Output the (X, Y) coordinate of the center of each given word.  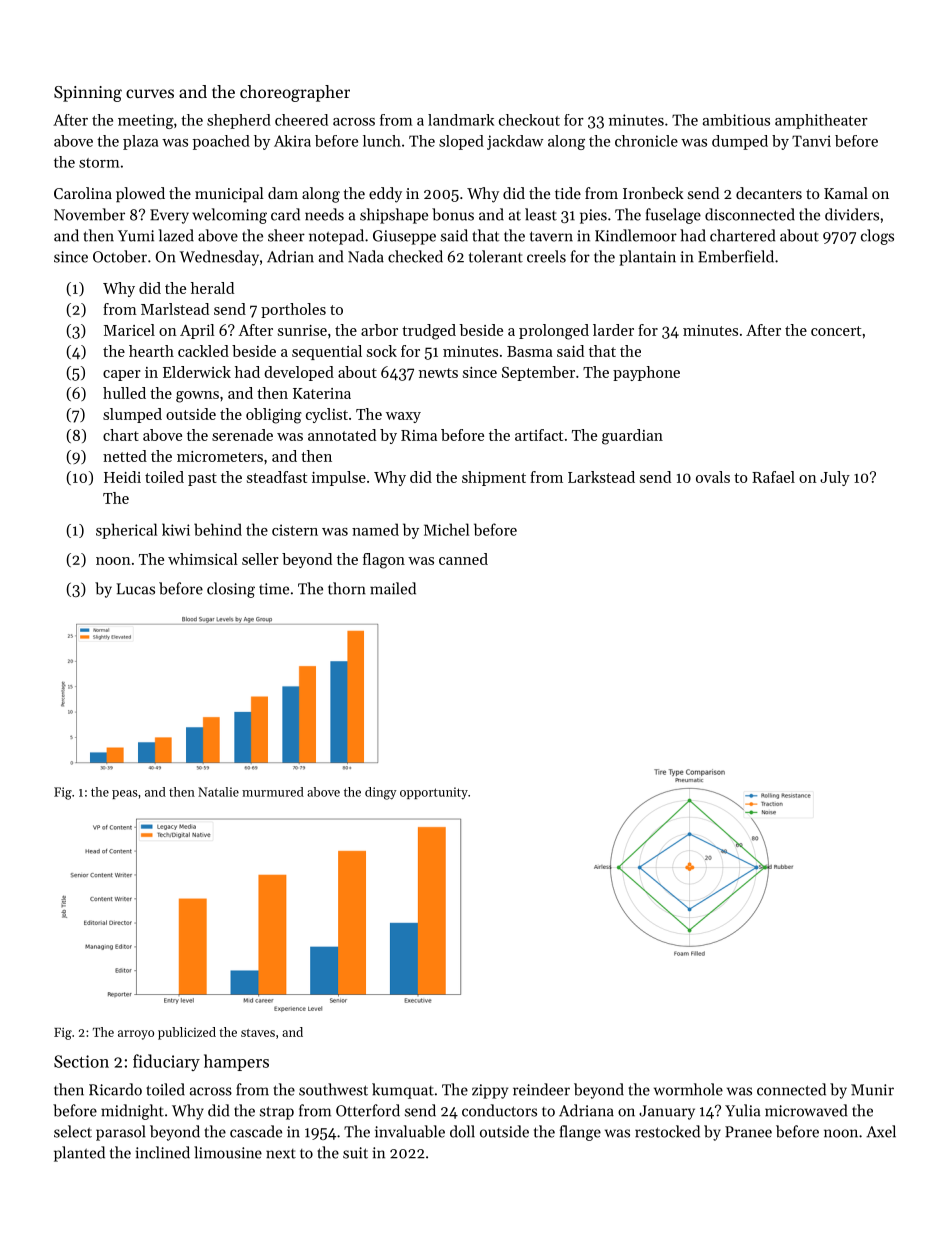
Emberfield (736, 256)
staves (258, 1033)
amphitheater (821, 121)
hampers (236, 1062)
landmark (461, 120)
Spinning (88, 94)
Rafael (773, 477)
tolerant (496, 256)
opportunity (434, 793)
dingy (381, 793)
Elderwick (197, 372)
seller (260, 559)
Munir (872, 1090)
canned (463, 559)
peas (125, 794)
